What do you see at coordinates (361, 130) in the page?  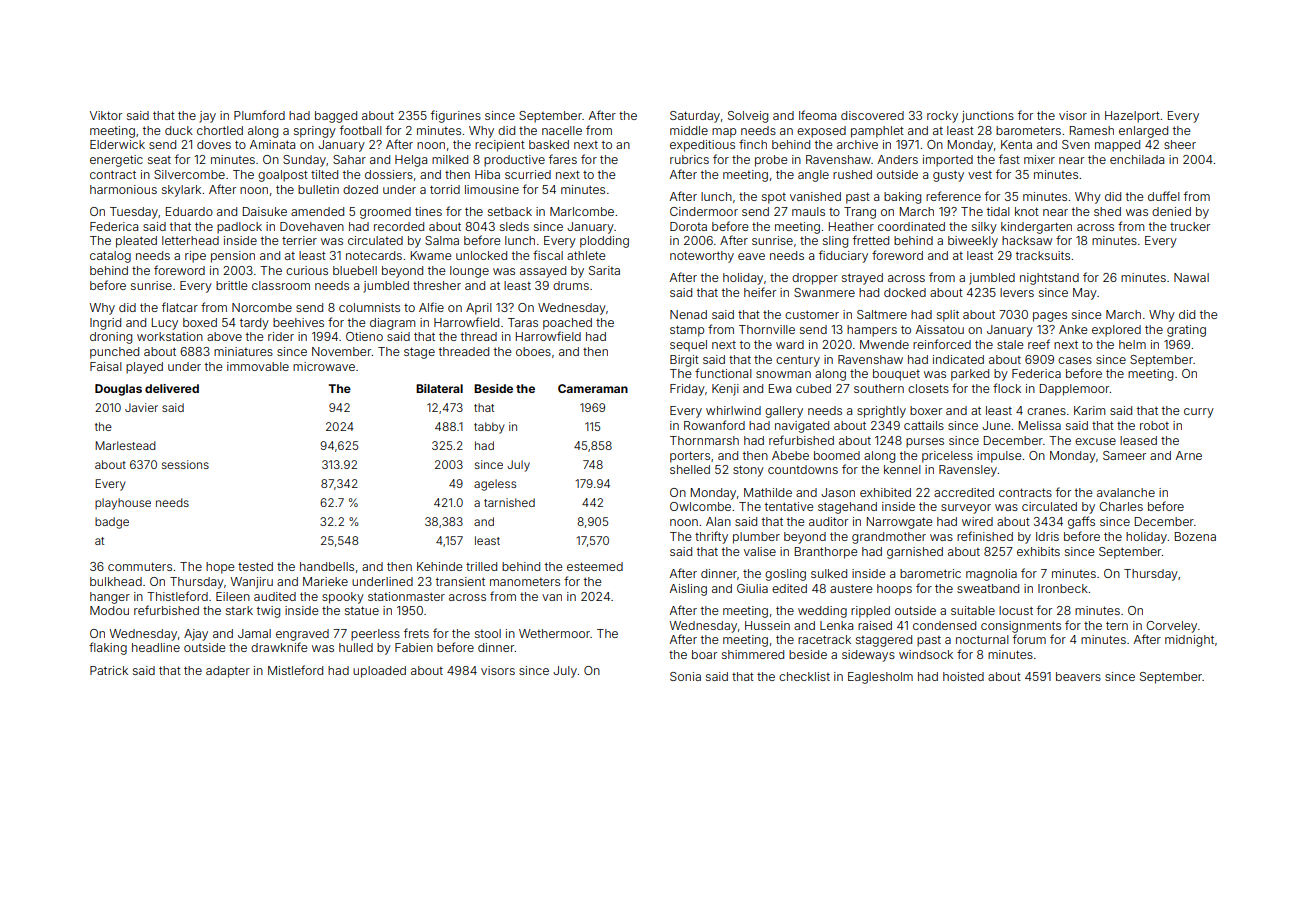 I see `football` at bounding box center [361, 130].
